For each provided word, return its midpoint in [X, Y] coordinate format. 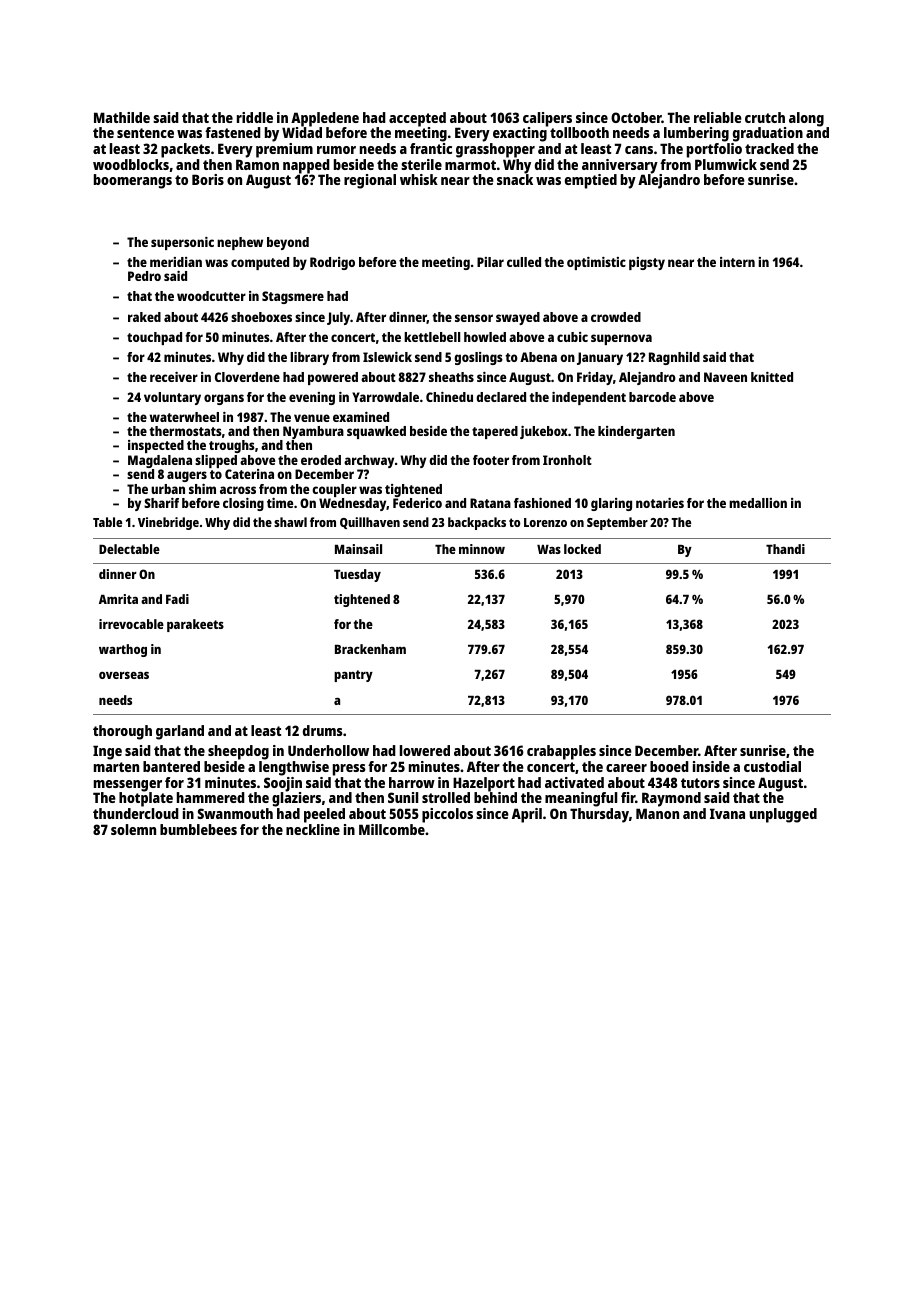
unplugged [783, 815]
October [636, 117]
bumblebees [198, 829]
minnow [482, 549]
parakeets [195, 625]
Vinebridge [168, 523]
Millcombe [392, 829]
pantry [353, 676]
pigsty [647, 263]
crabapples [561, 752]
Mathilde [122, 117]
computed [260, 263]
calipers [547, 119]
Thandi [785, 549]
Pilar [490, 262]
